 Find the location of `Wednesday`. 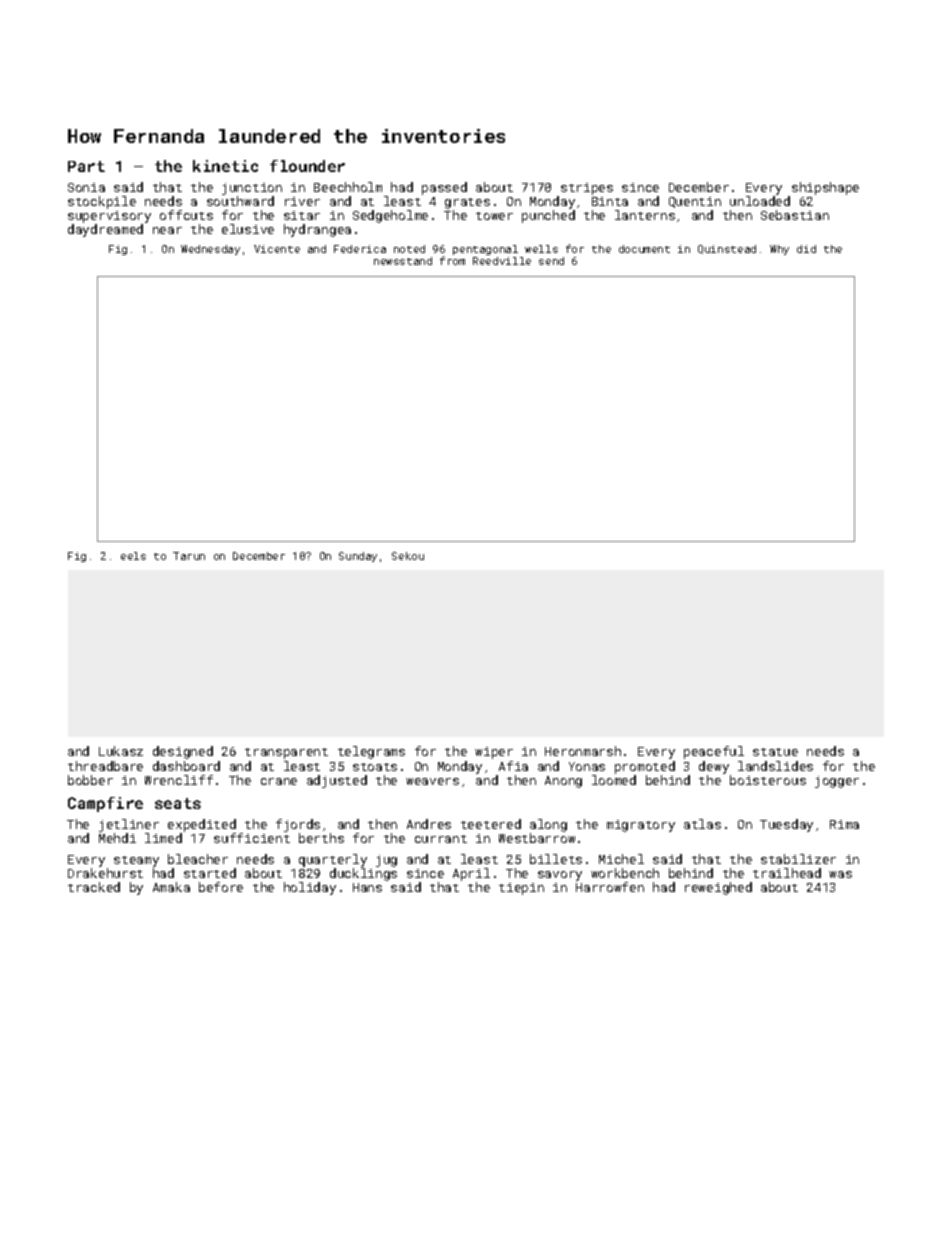

Wednesday is located at coordinates (210, 250).
